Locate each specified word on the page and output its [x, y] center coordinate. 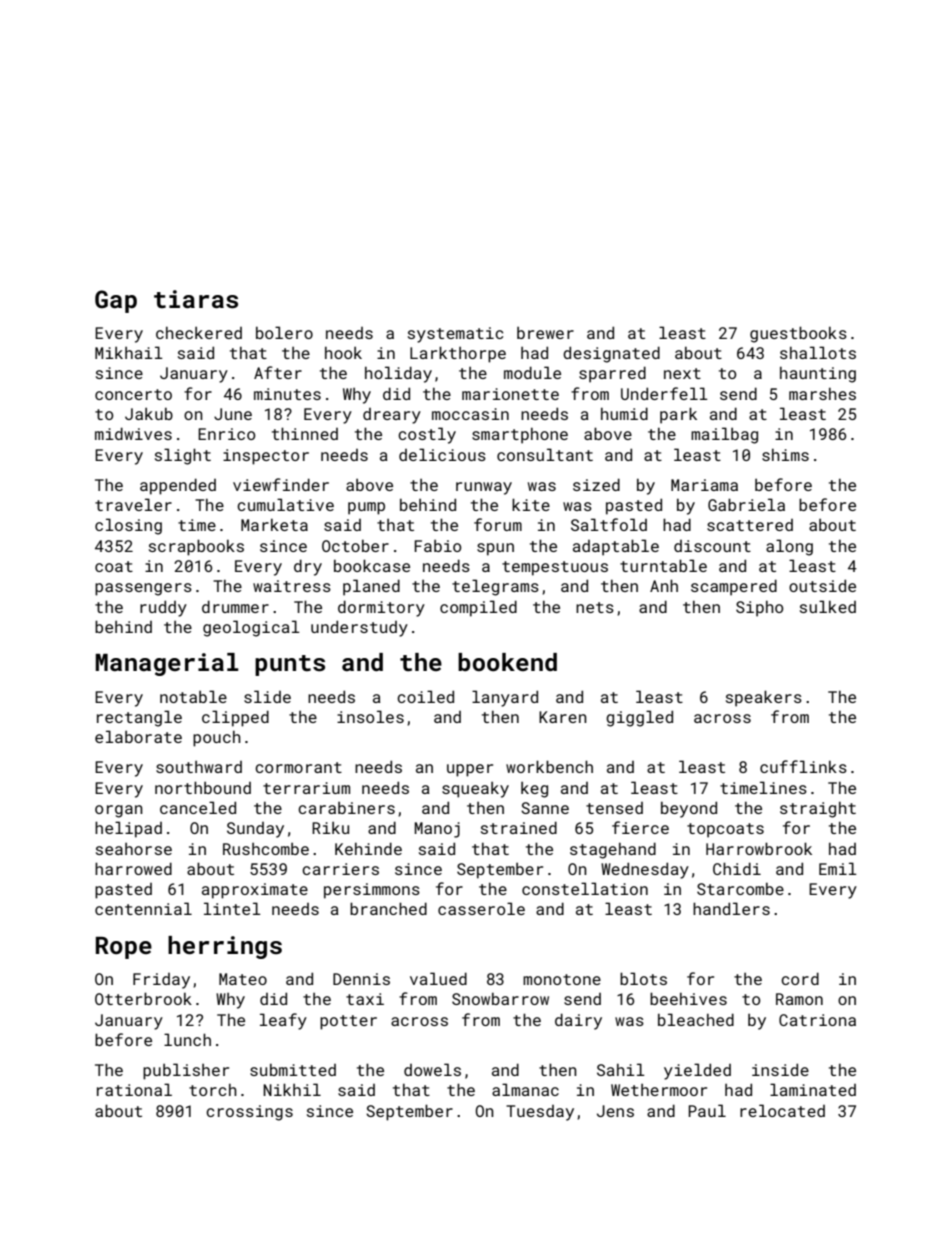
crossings [249, 1113]
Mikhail [129, 352]
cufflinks [803, 766]
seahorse [134, 849]
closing [128, 526]
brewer [545, 333]
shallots [818, 352]
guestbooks [798, 334]
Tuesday [540, 1113]
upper [470, 770]
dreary [392, 416]
